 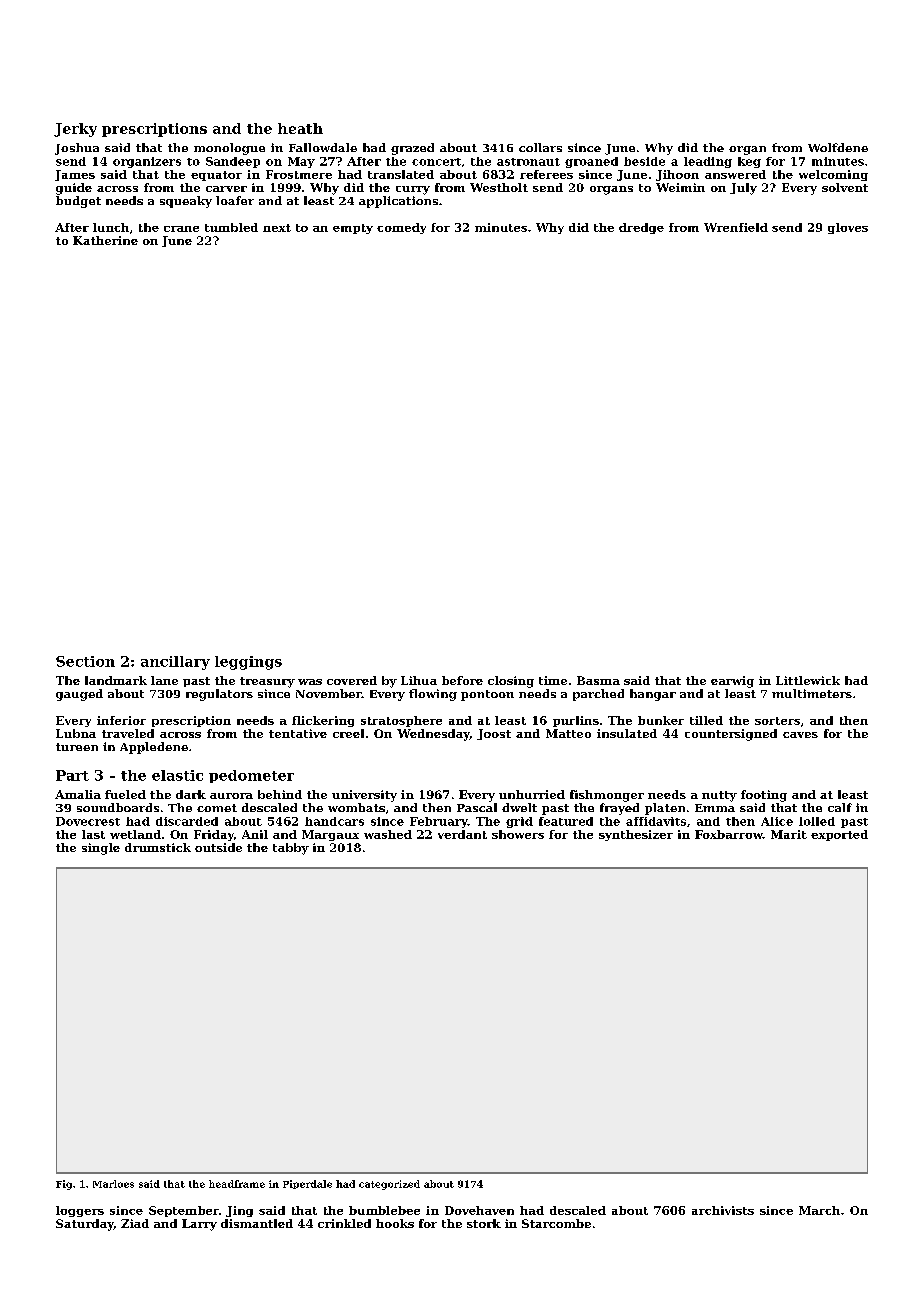 What do you see at coordinates (789, 834) in the screenshot?
I see `Marit` at bounding box center [789, 834].
